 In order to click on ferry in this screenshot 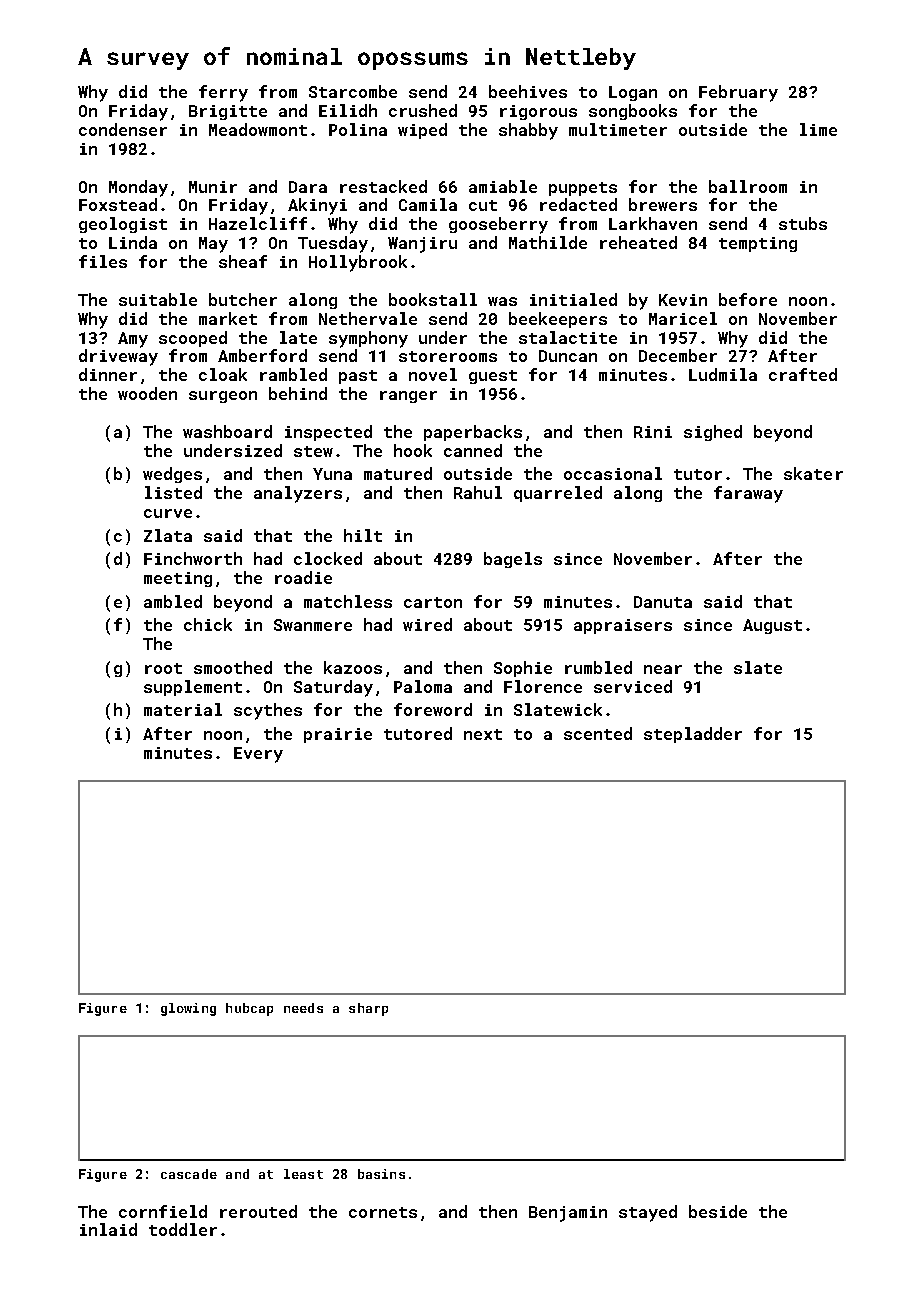, I will do `click(223, 93)`.
